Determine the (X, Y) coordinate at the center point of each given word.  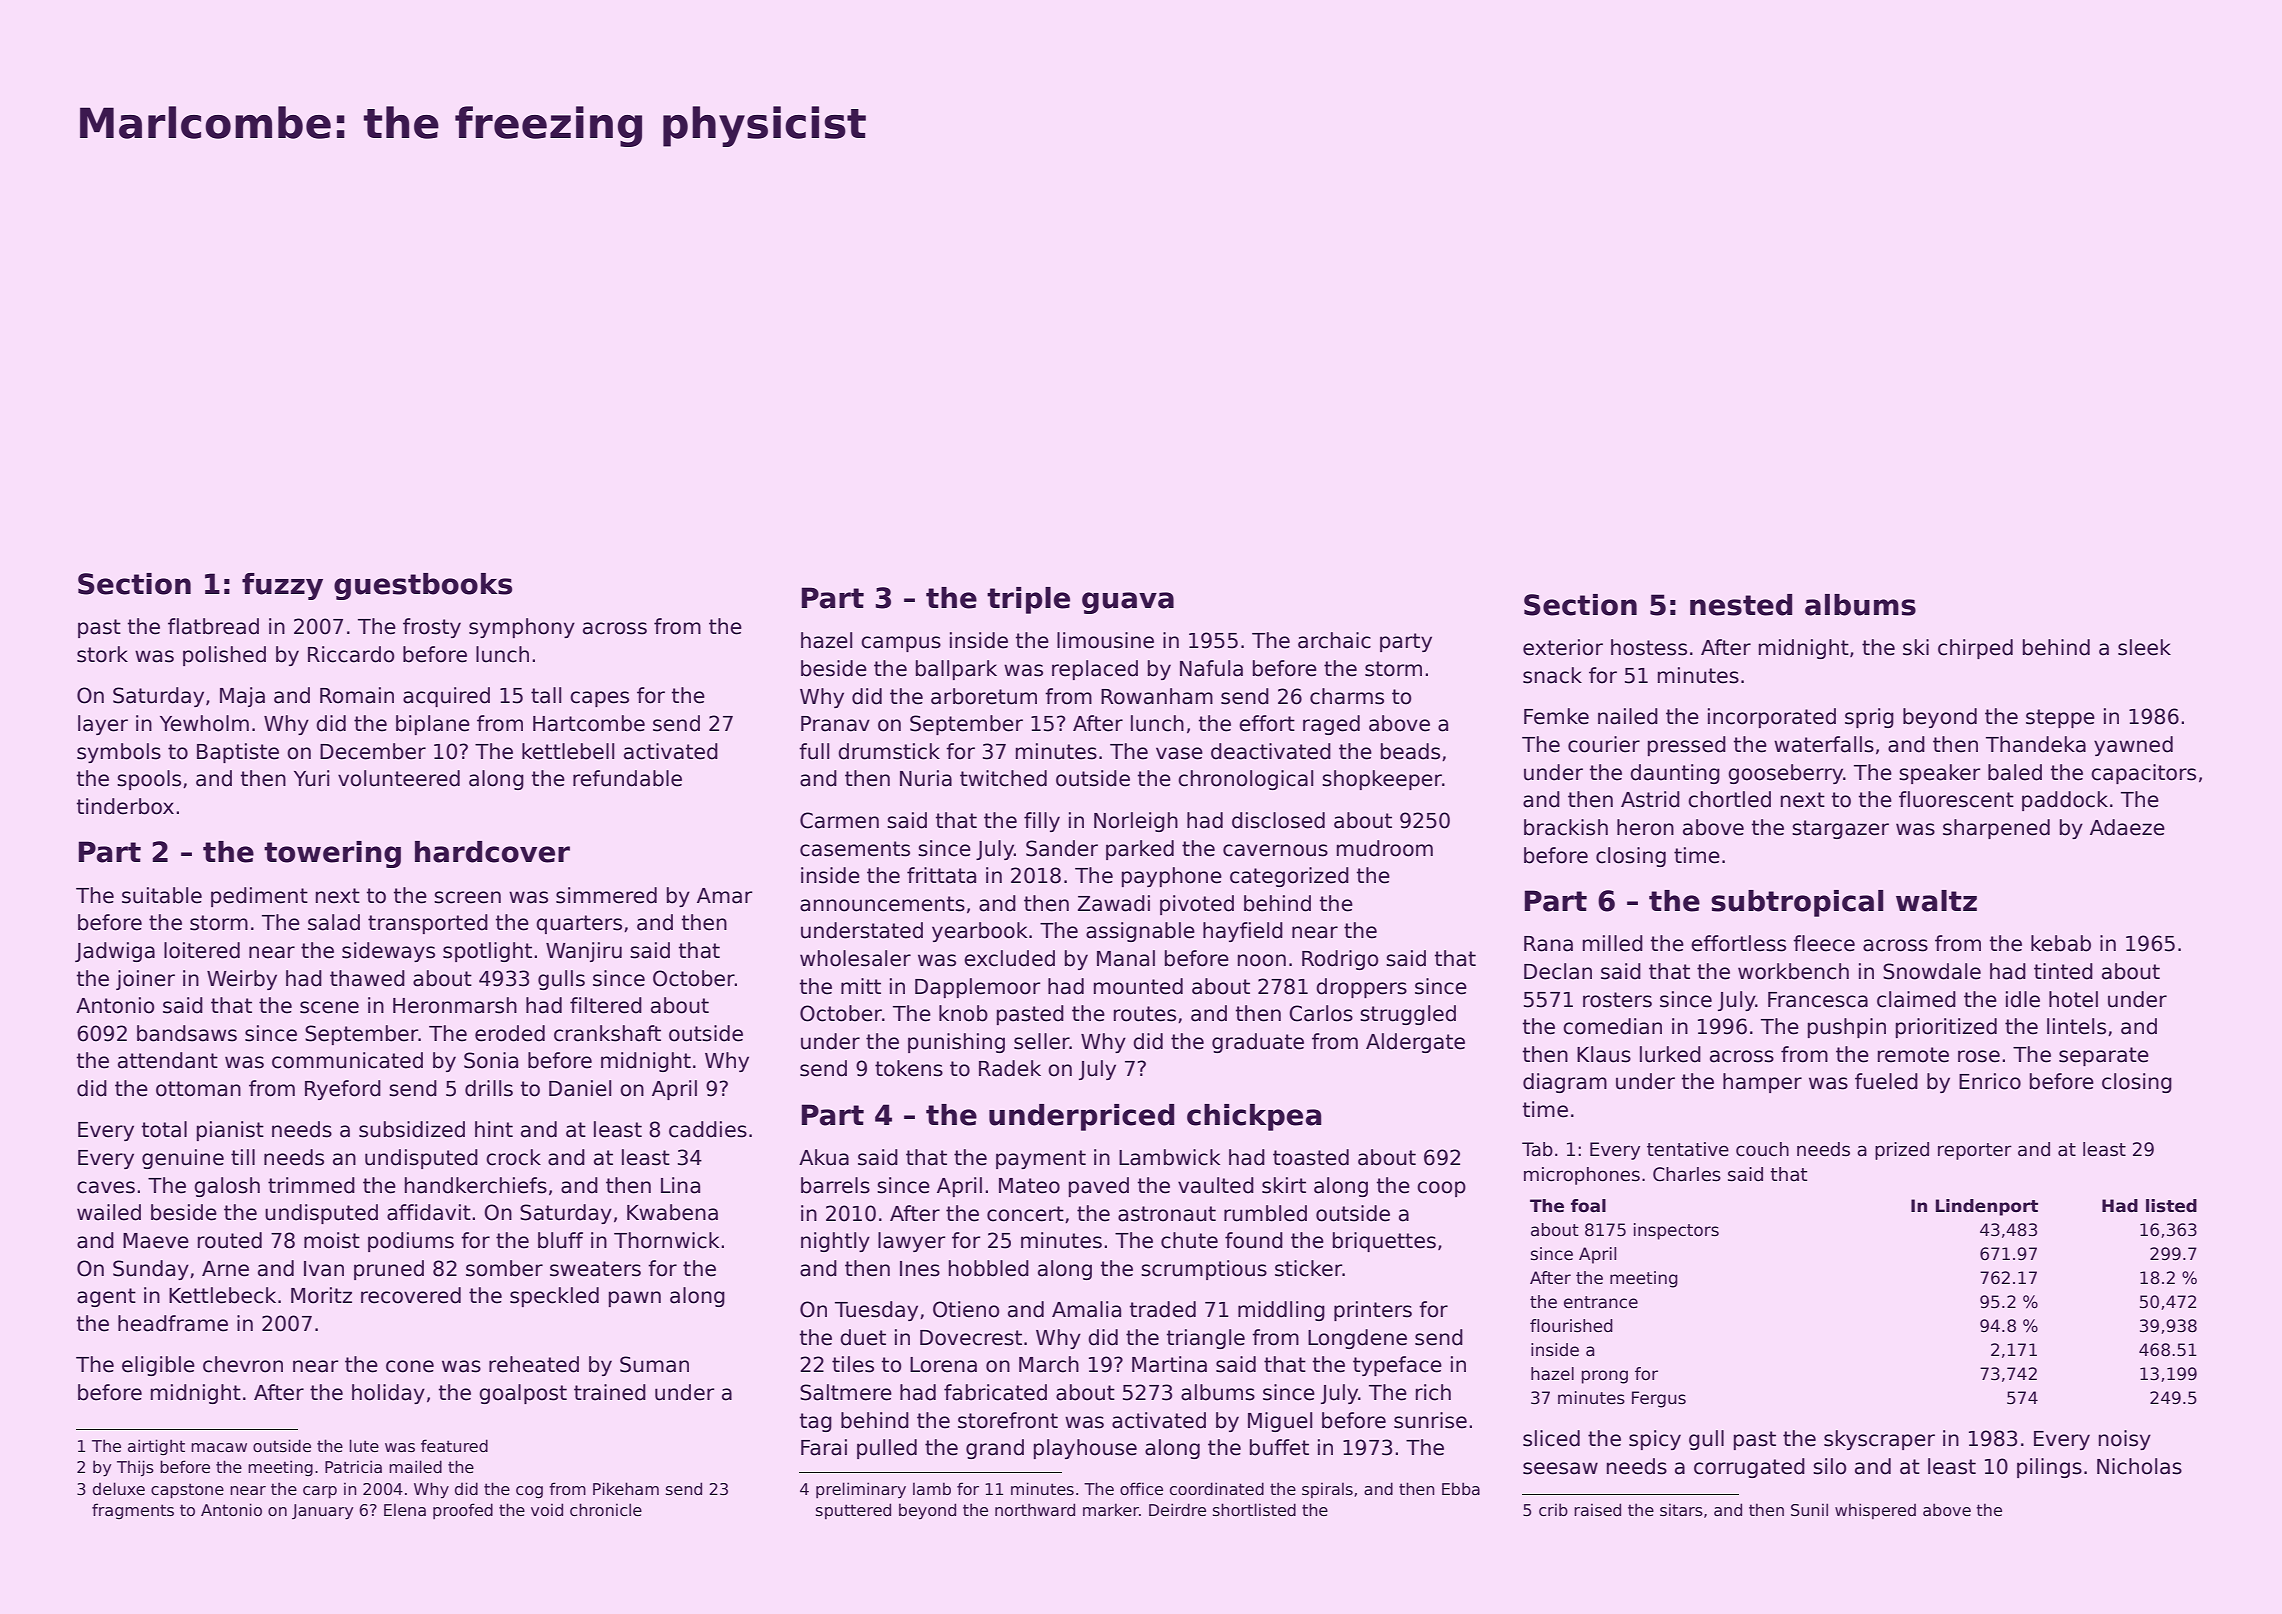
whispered (1875, 1511)
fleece (1824, 943)
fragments (133, 1511)
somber (504, 1268)
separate (2104, 1056)
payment (1041, 1159)
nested (1741, 605)
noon (1262, 960)
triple (1028, 600)
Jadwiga (115, 952)
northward (1035, 1509)
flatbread (213, 626)
